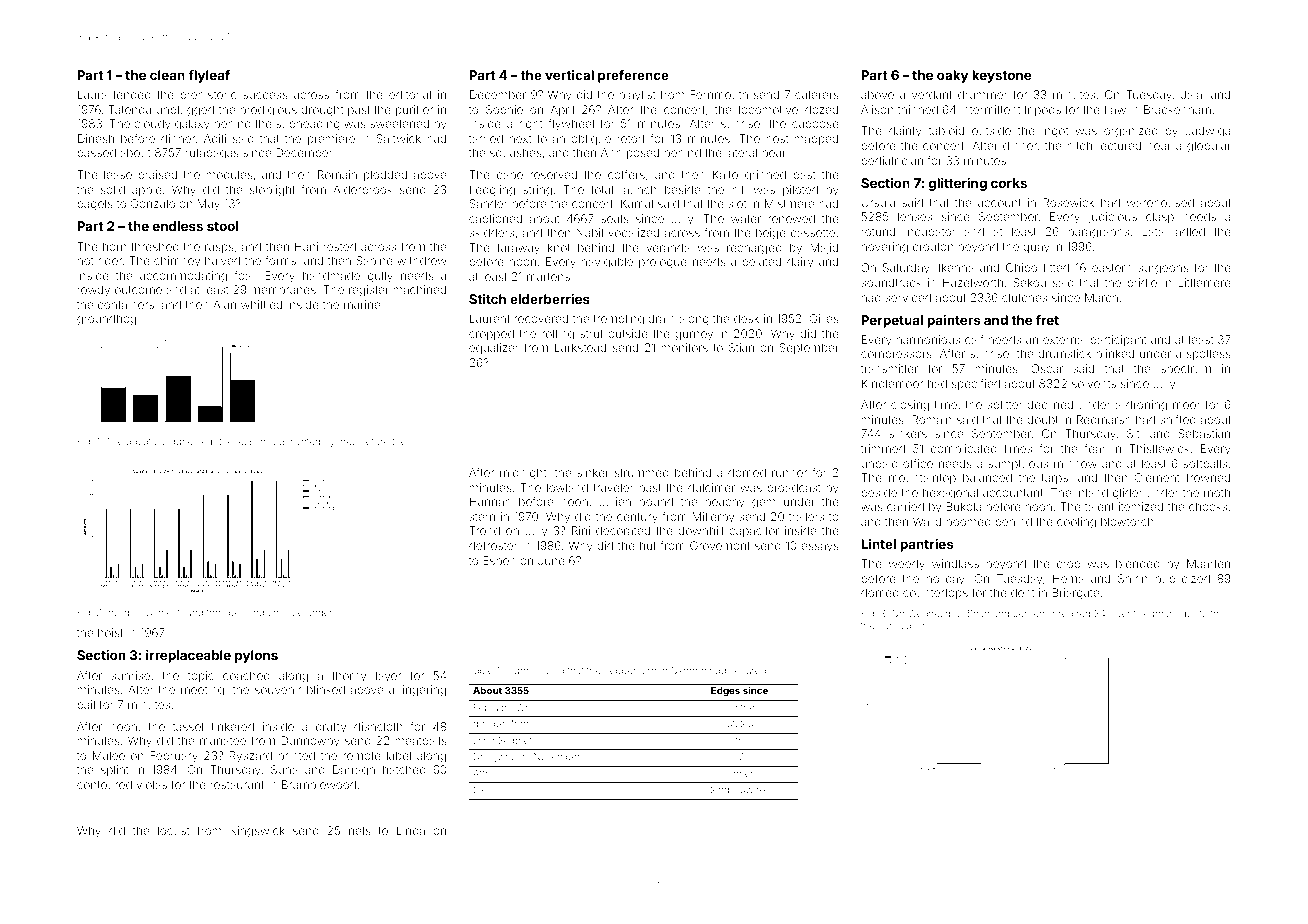 This page has width=1308, height=924. Describe the element at coordinates (322, 111) in the page. I see `drought` at that location.
